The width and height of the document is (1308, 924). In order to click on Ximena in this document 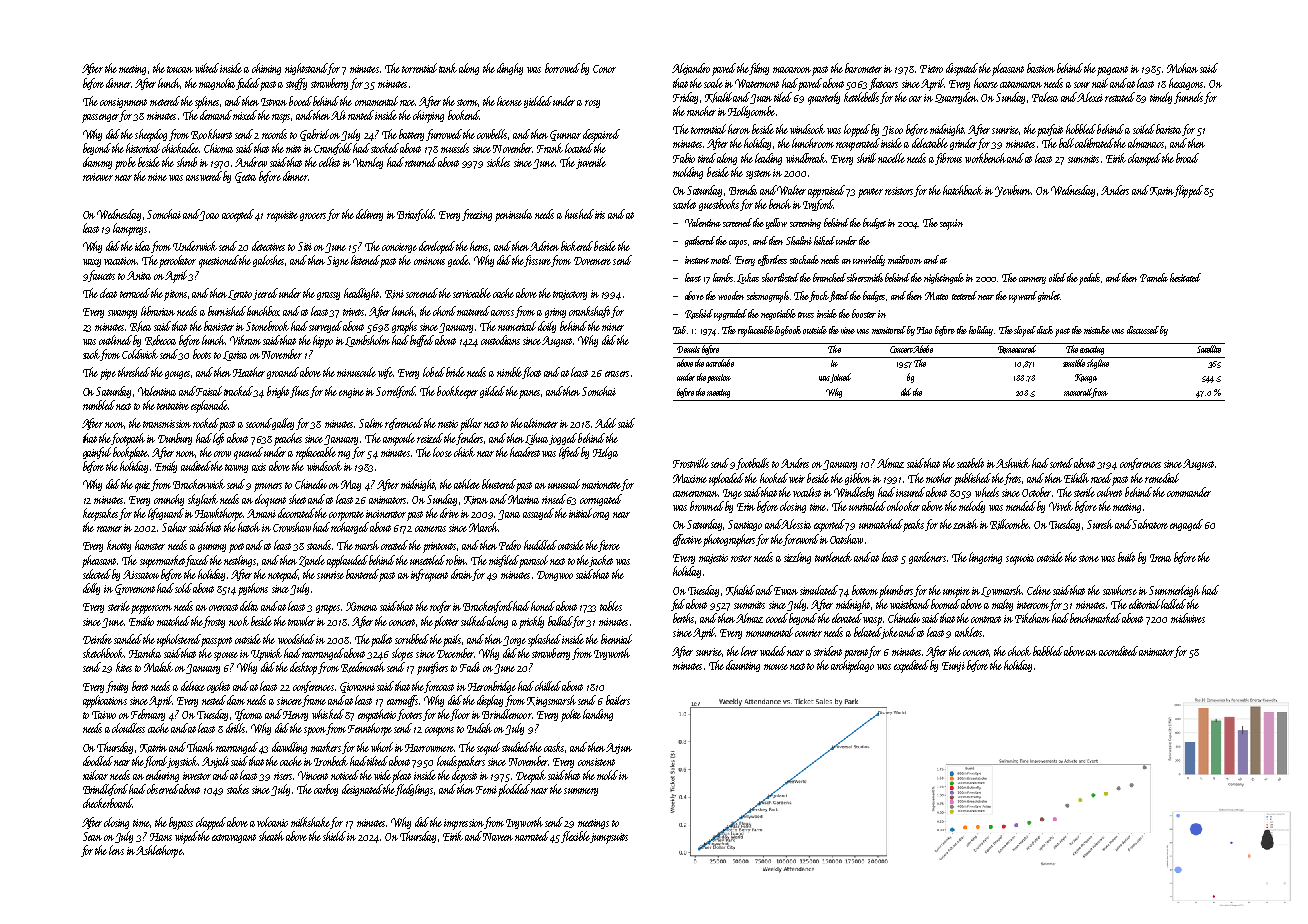, I will do `click(361, 606)`.
